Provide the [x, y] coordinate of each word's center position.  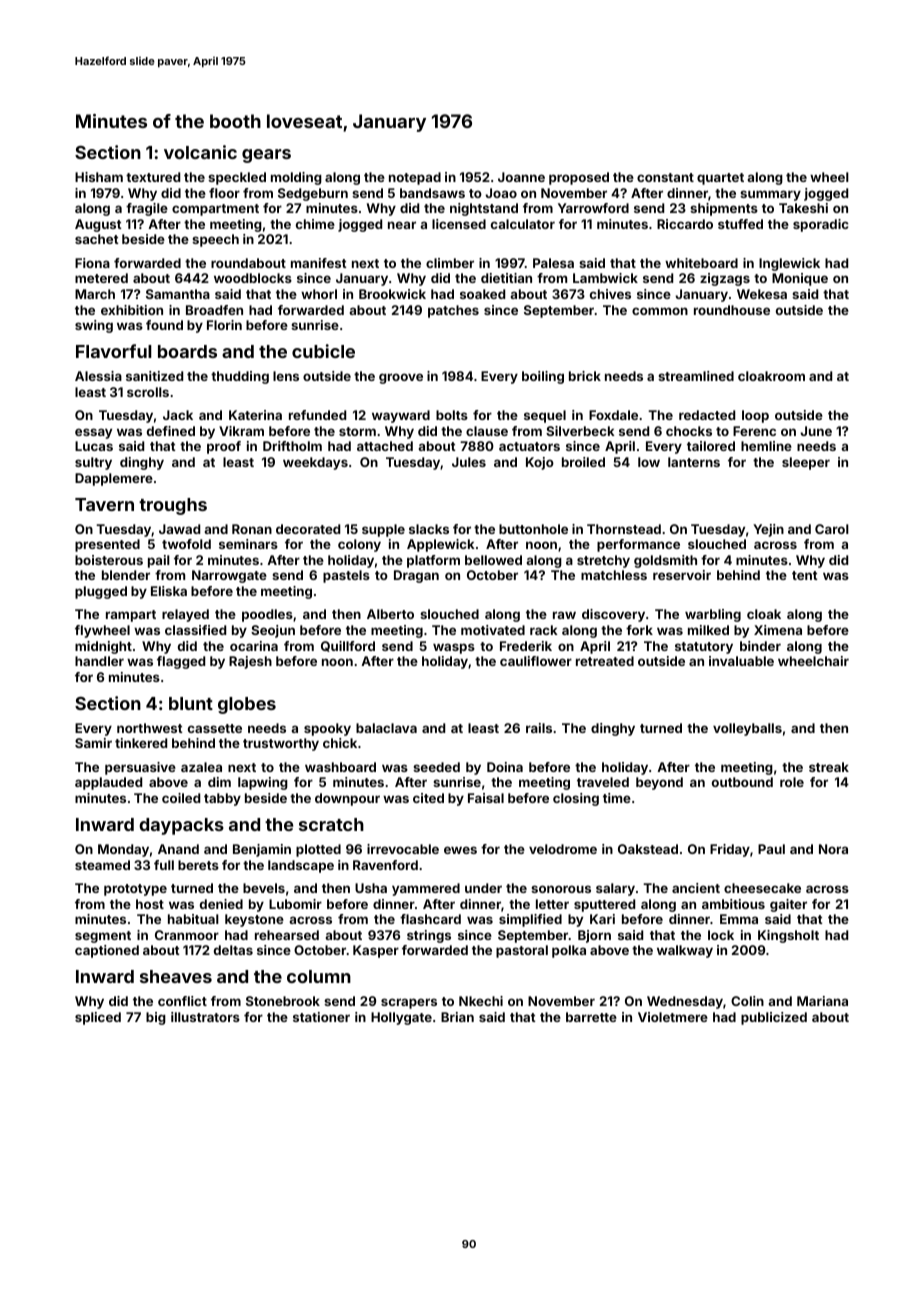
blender [126, 575]
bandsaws [432, 193]
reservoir [682, 575]
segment [103, 937]
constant [665, 177]
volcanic [200, 152]
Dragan [416, 576]
